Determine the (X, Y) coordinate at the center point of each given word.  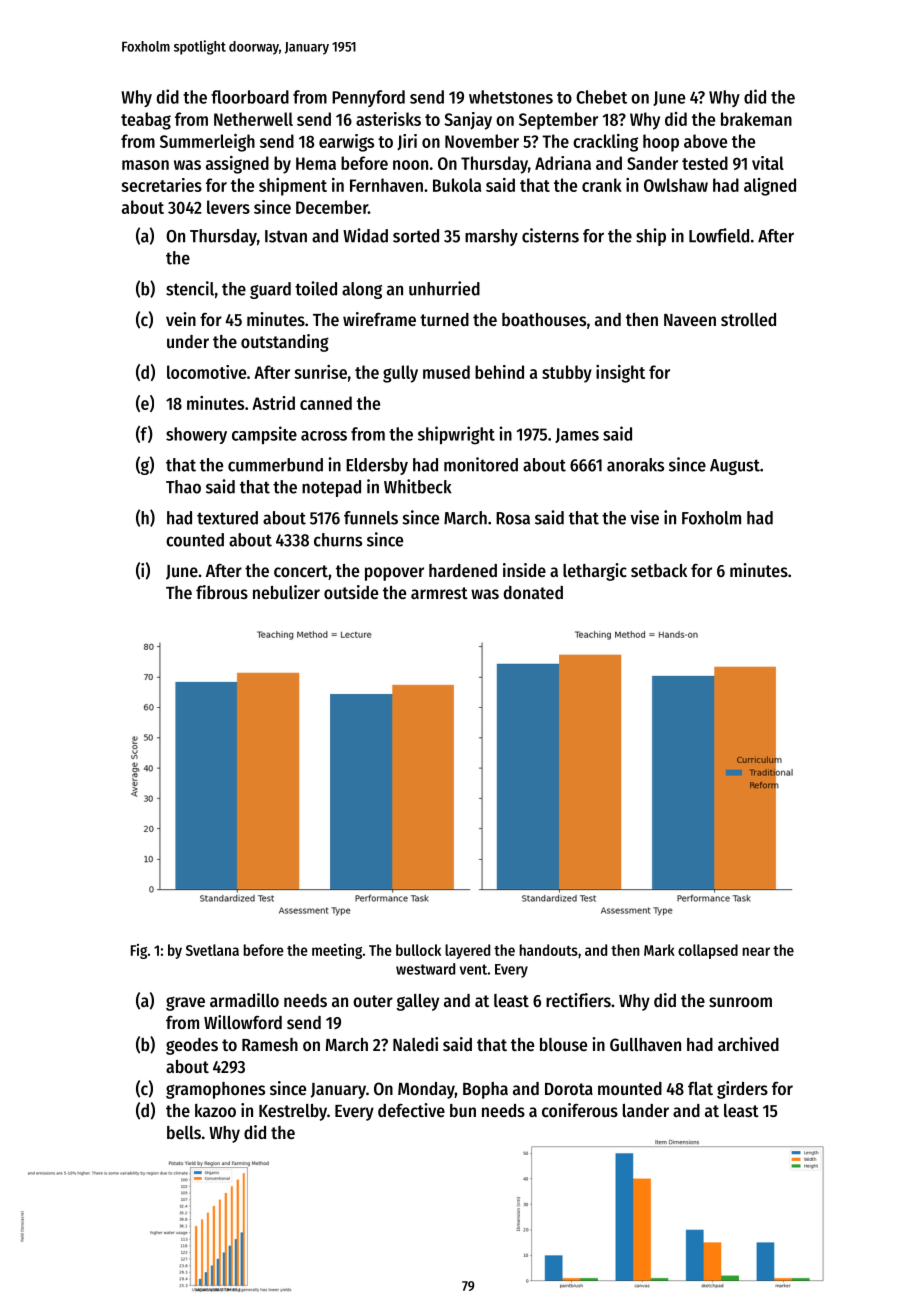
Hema (316, 163)
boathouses (544, 319)
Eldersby (377, 466)
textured (227, 518)
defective (411, 1110)
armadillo (244, 1000)
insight (620, 374)
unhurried (444, 288)
